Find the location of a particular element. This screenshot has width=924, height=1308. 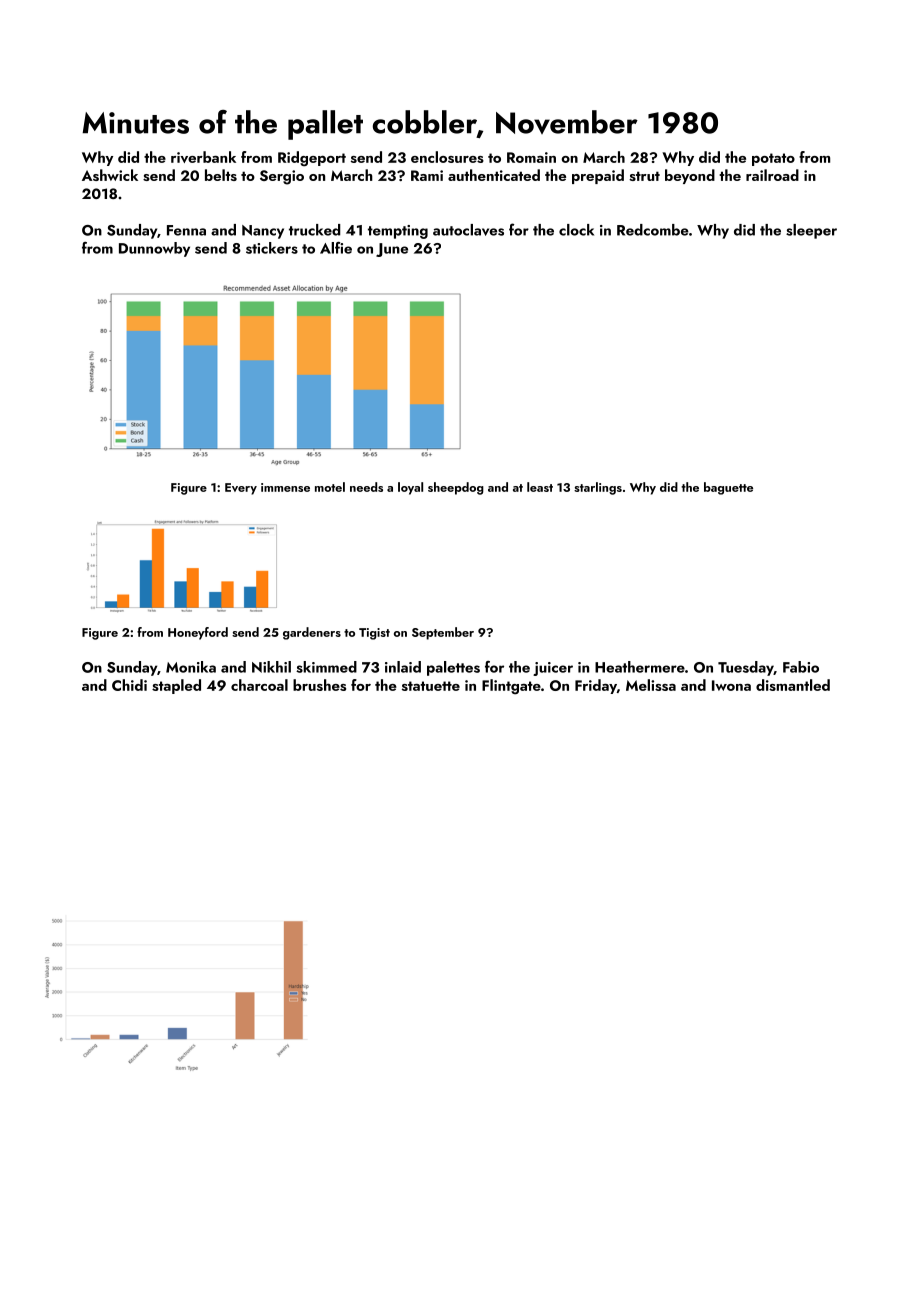

beyond is located at coordinates (690, 176).
